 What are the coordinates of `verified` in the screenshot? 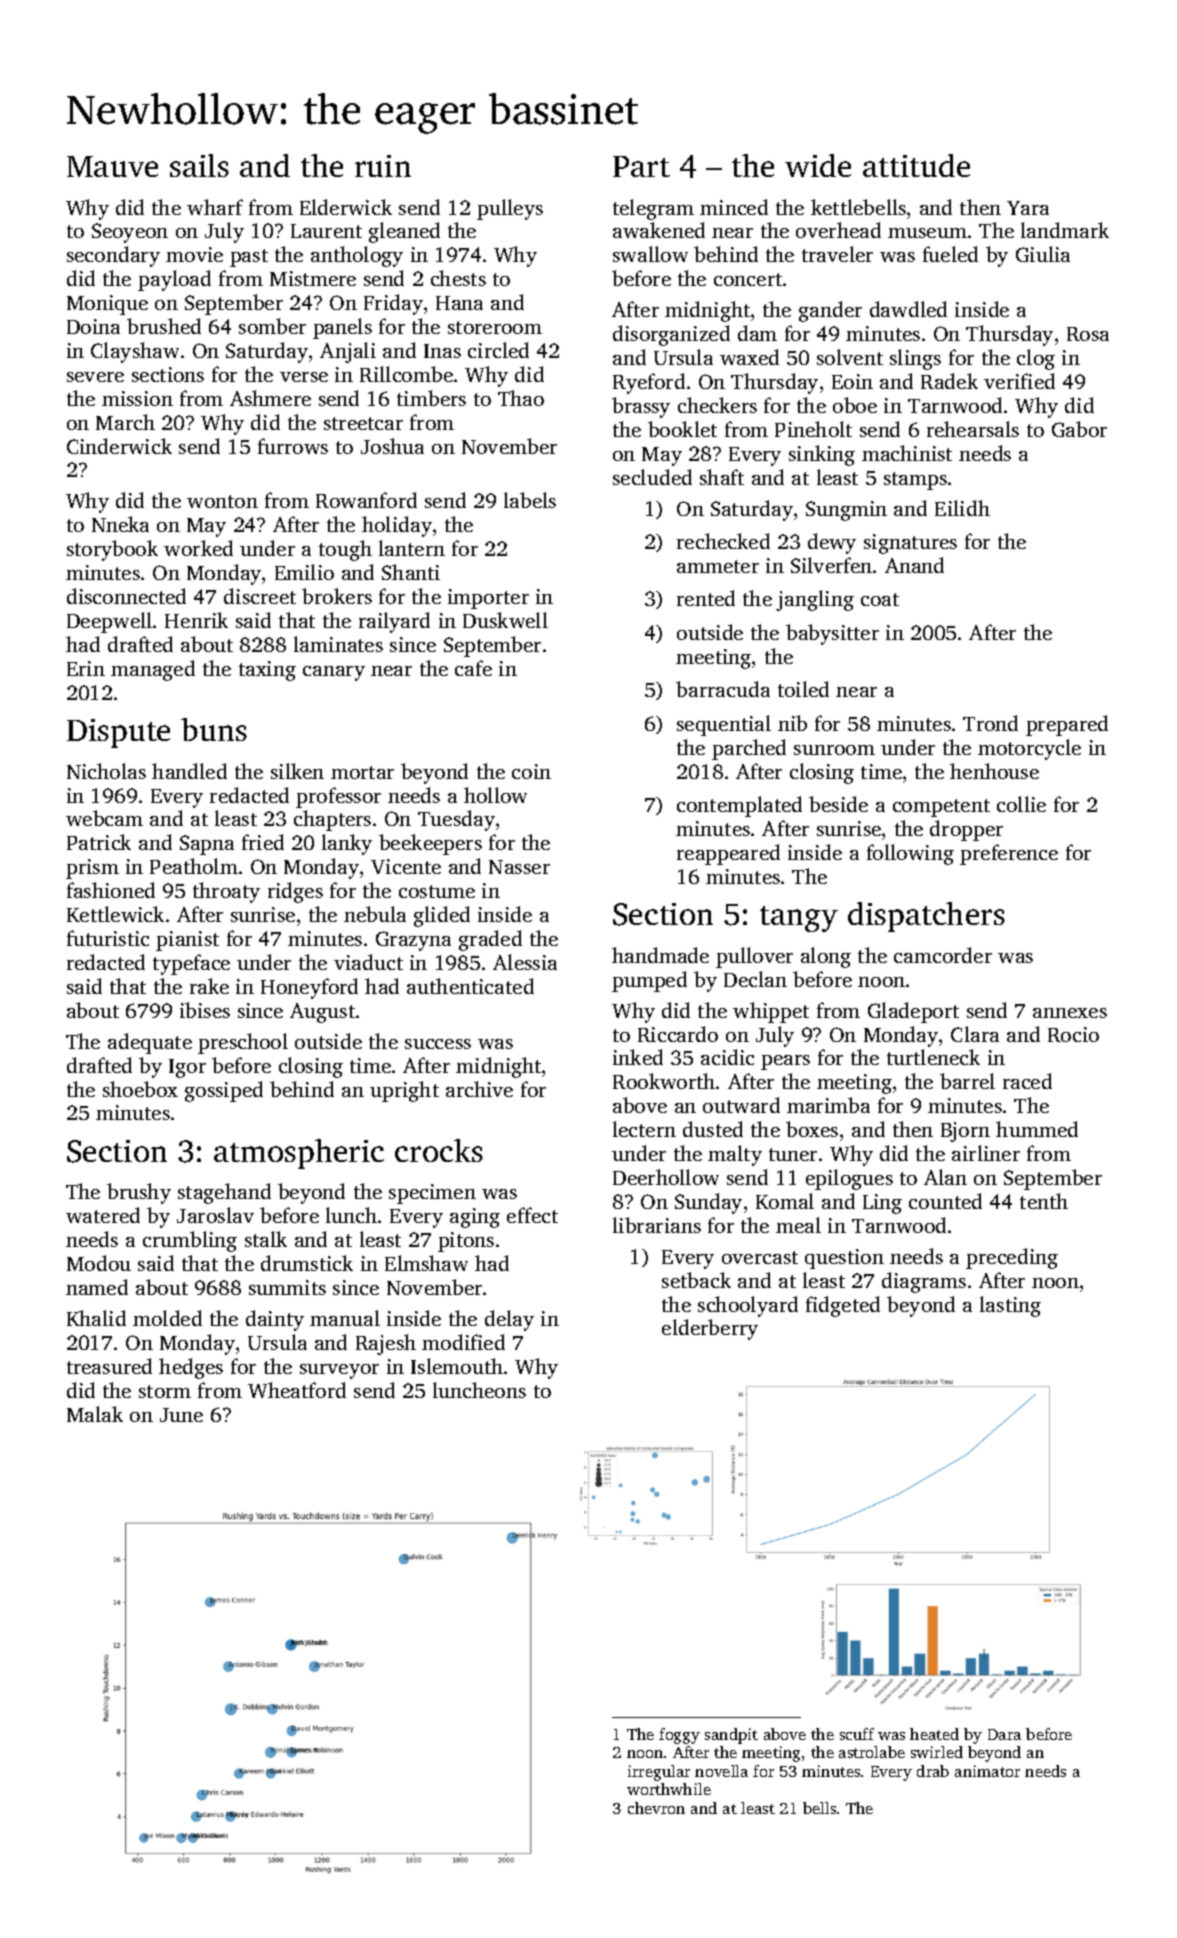 It's located at (1019, 381).
